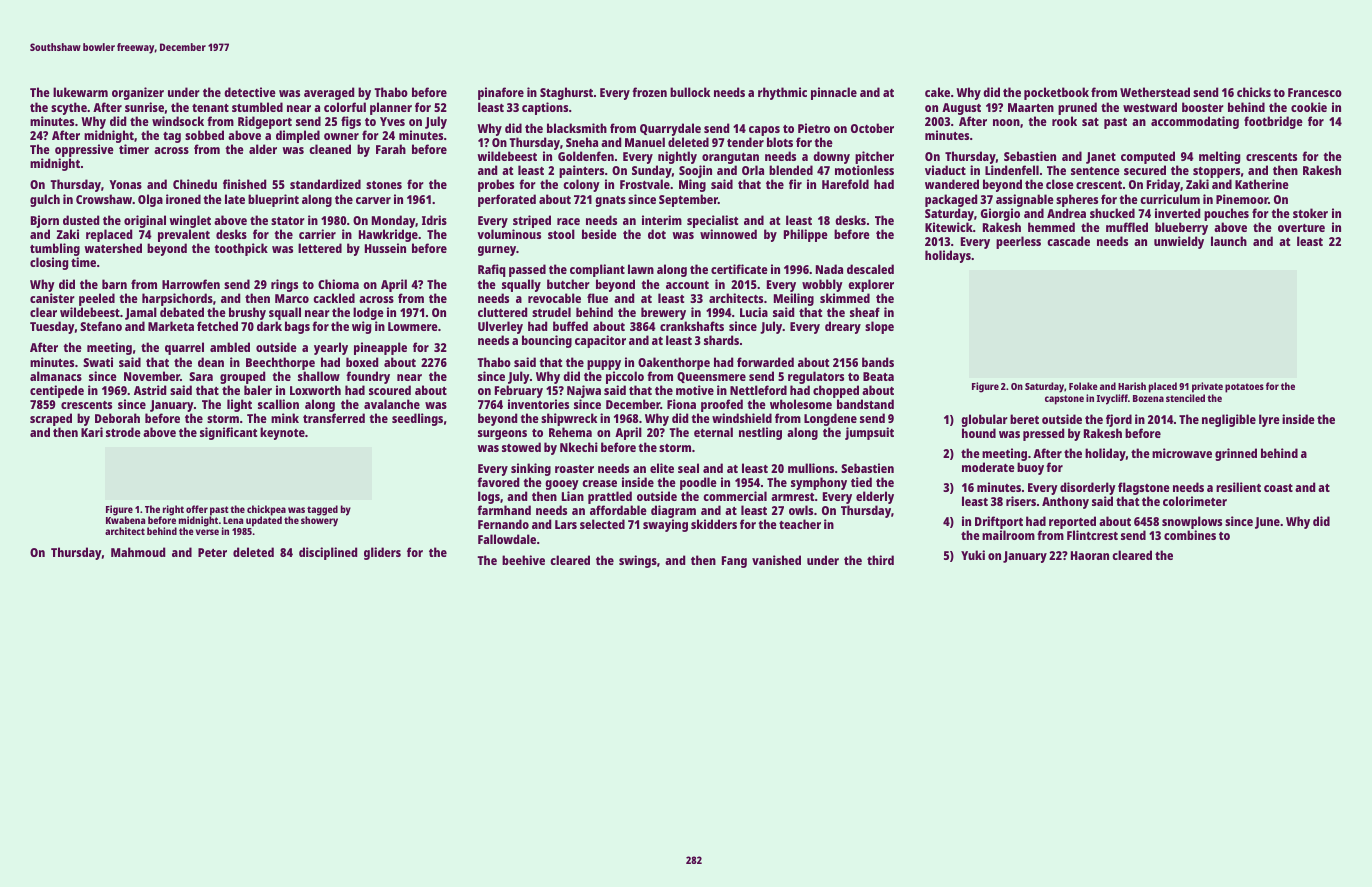 The image size is (1372, 887). I want to click on unwieldy, so click(1179, 242).
